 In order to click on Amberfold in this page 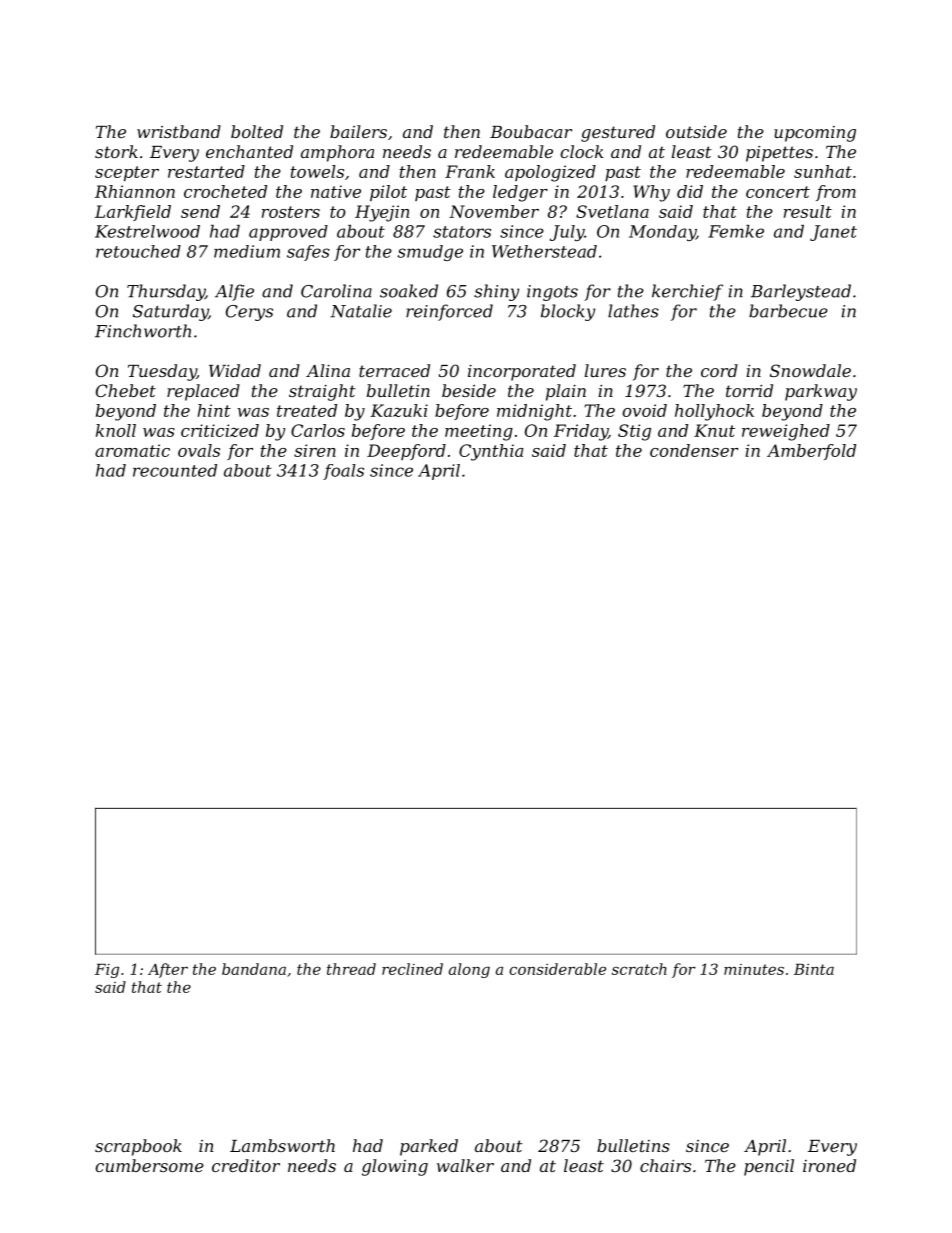, I will do `click(811, 452)`.
